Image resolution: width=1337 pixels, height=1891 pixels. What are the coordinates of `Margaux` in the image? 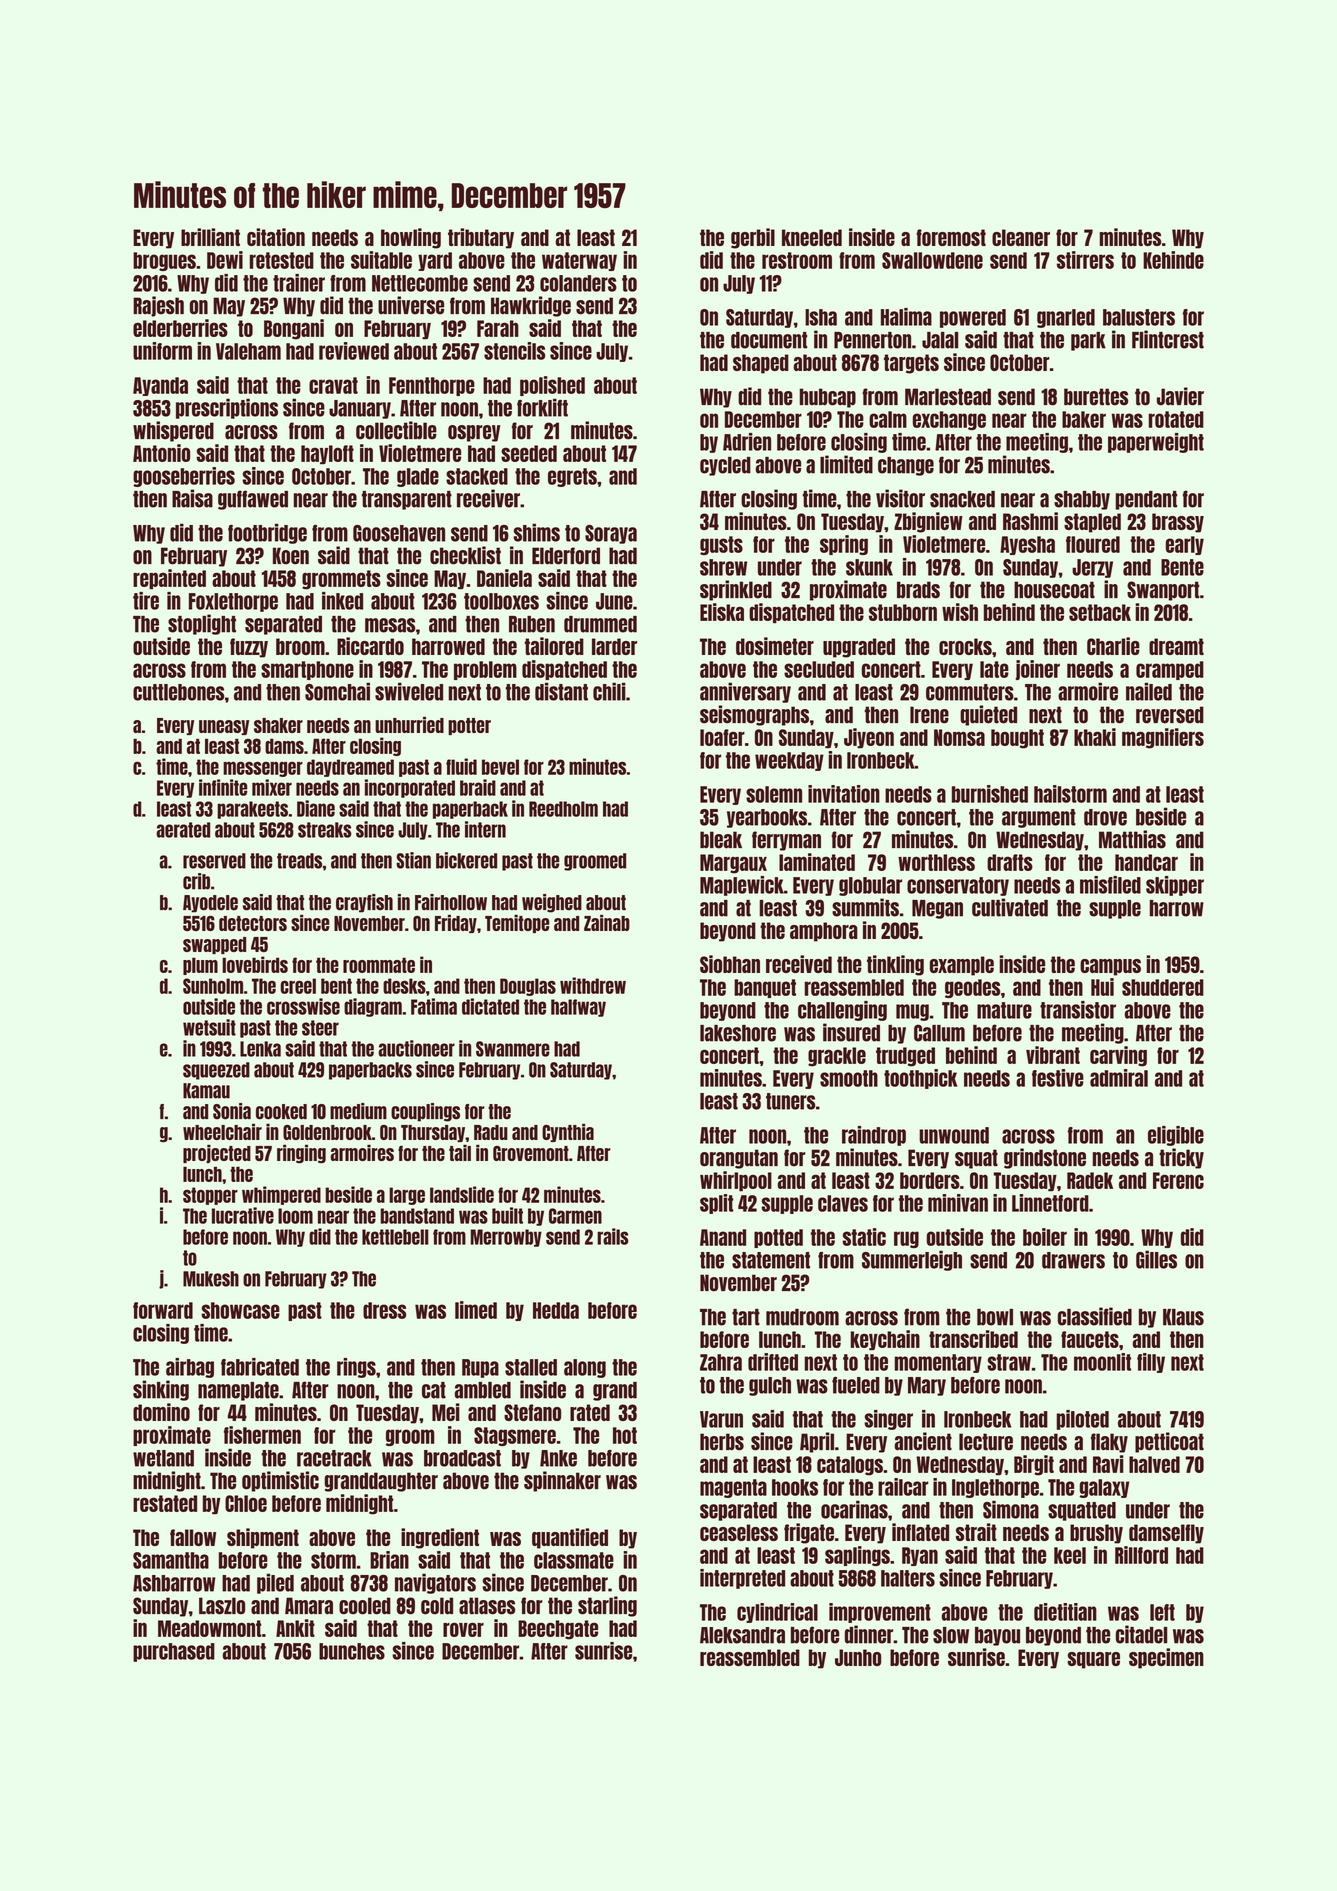 It's located at (733, 864).
